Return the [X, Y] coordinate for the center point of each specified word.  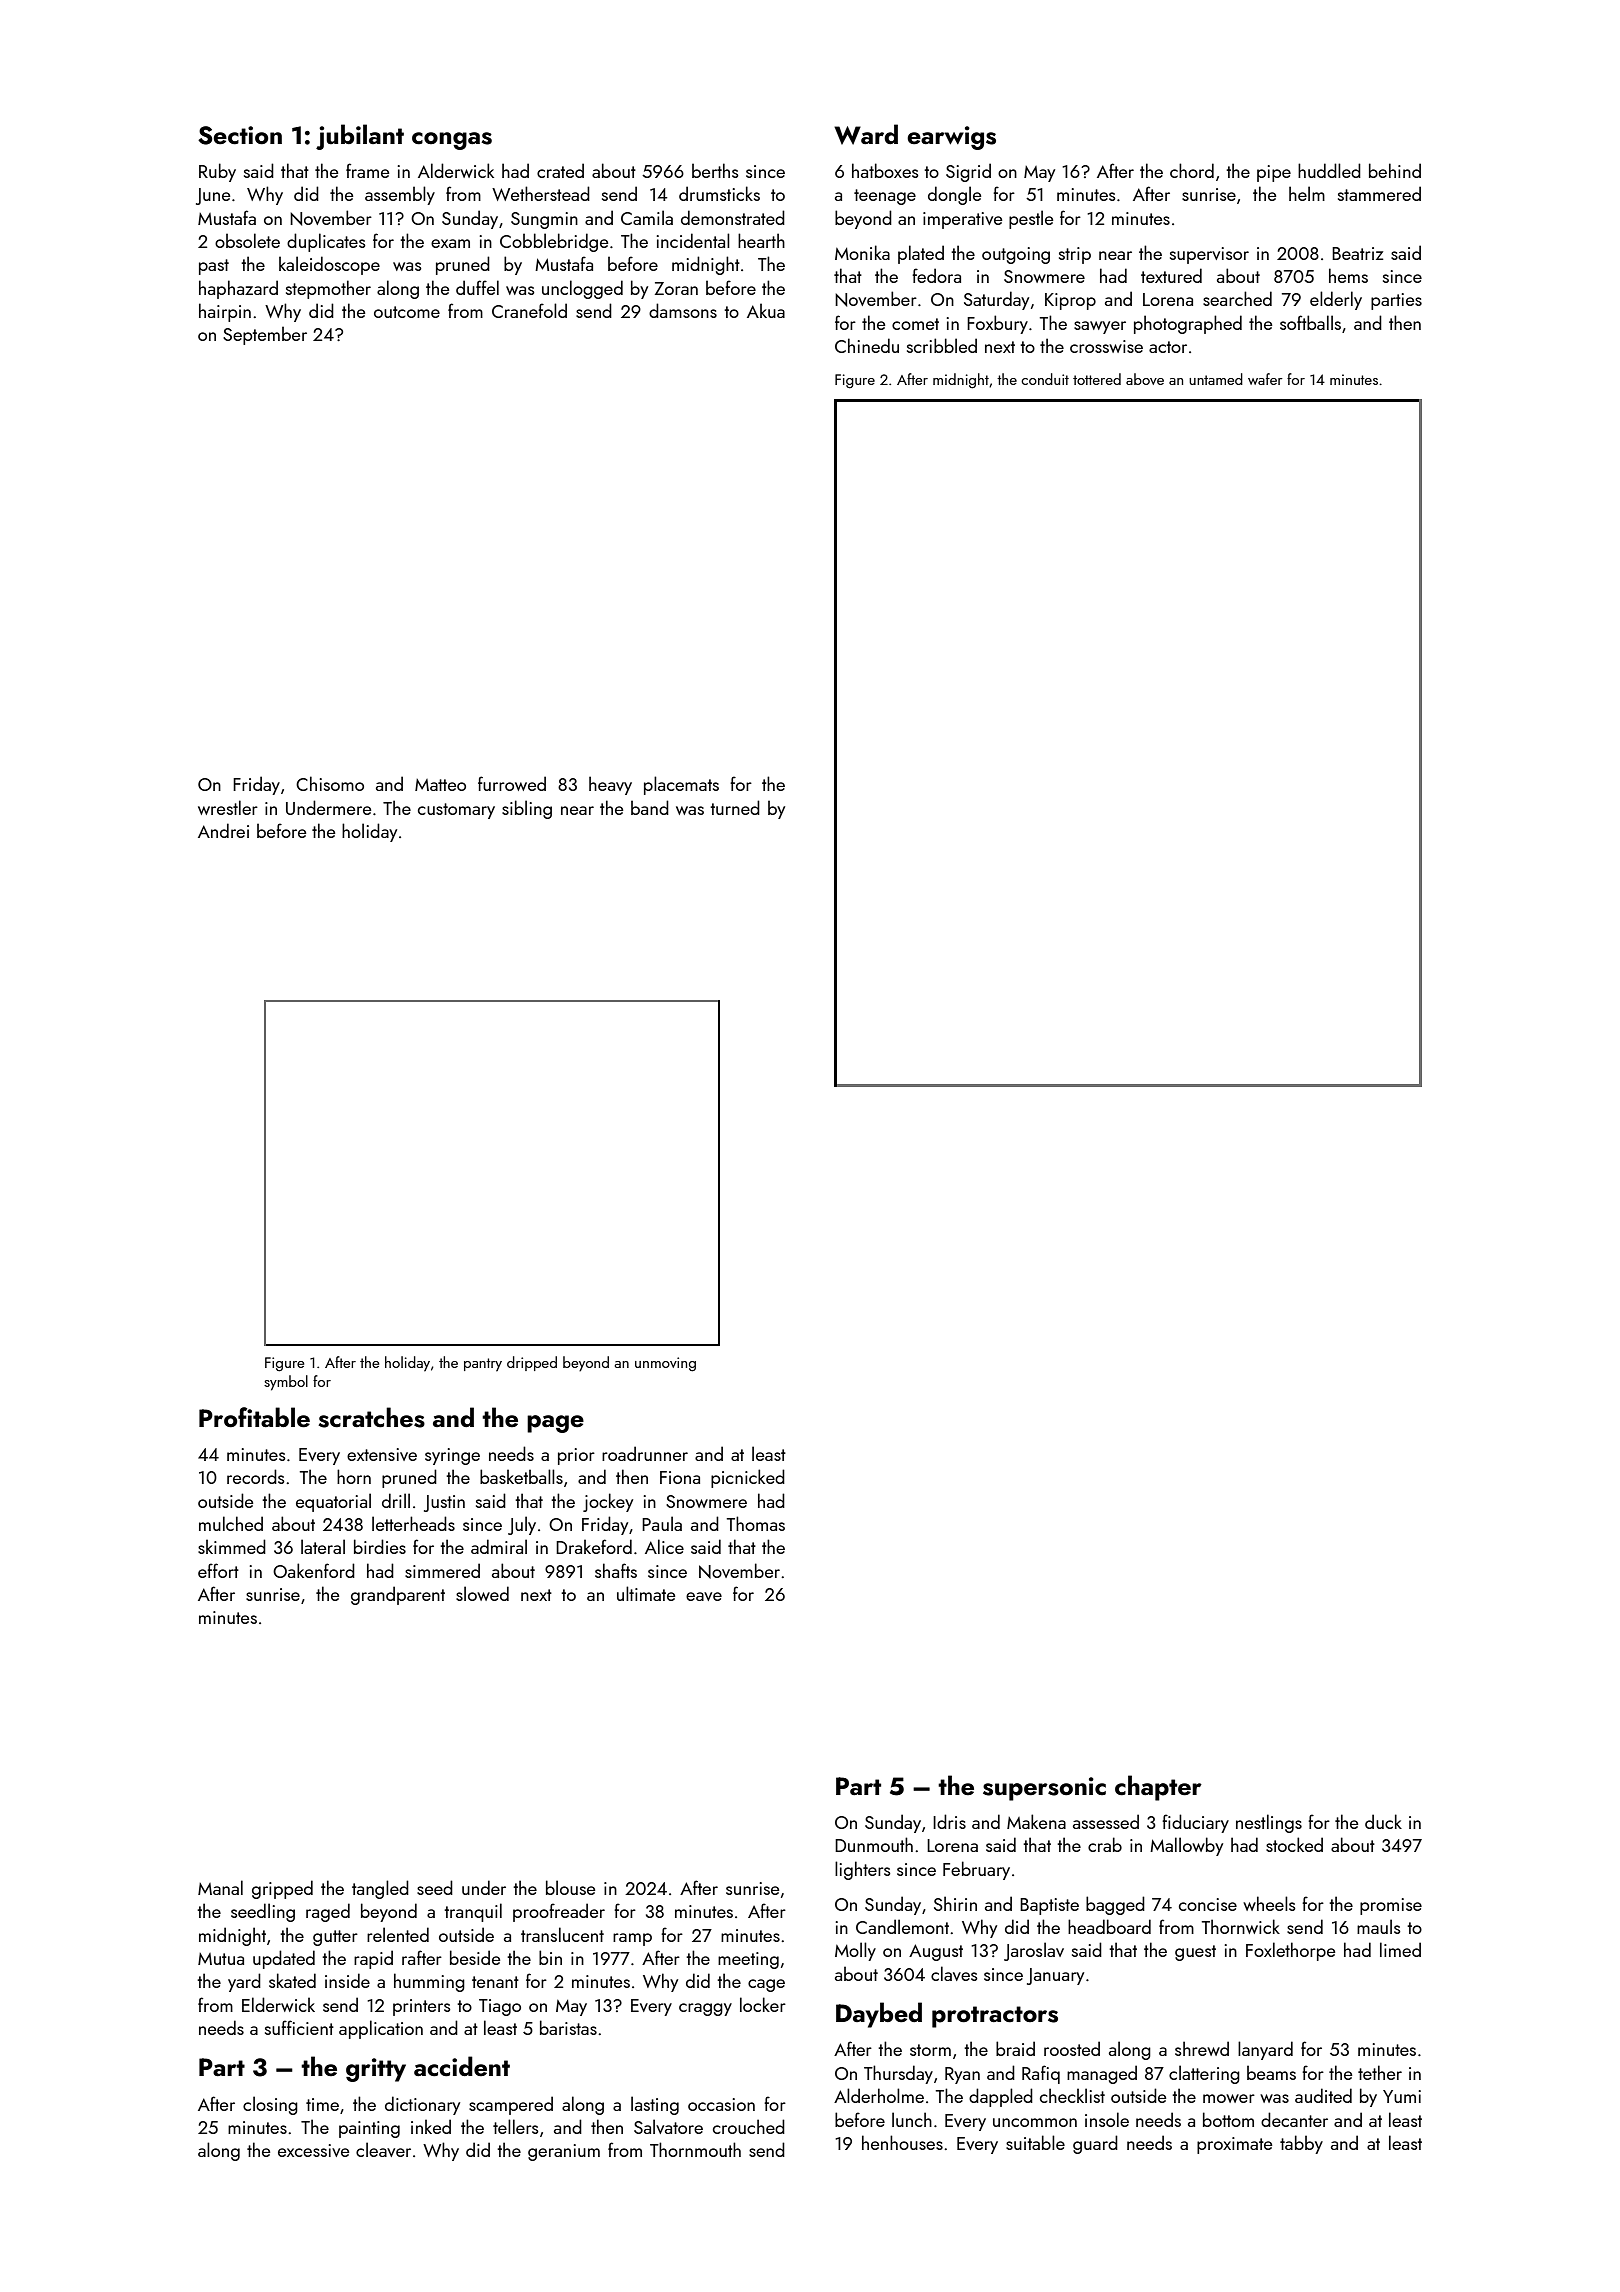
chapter [1158, 1788]
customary [456, 811]
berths [715, 170]
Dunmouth [874, 1844]
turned [735, 807]
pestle [1031, 219]
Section [240, 135]
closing [270, 2105]
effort [218, 1570]
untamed [1216, 379]
